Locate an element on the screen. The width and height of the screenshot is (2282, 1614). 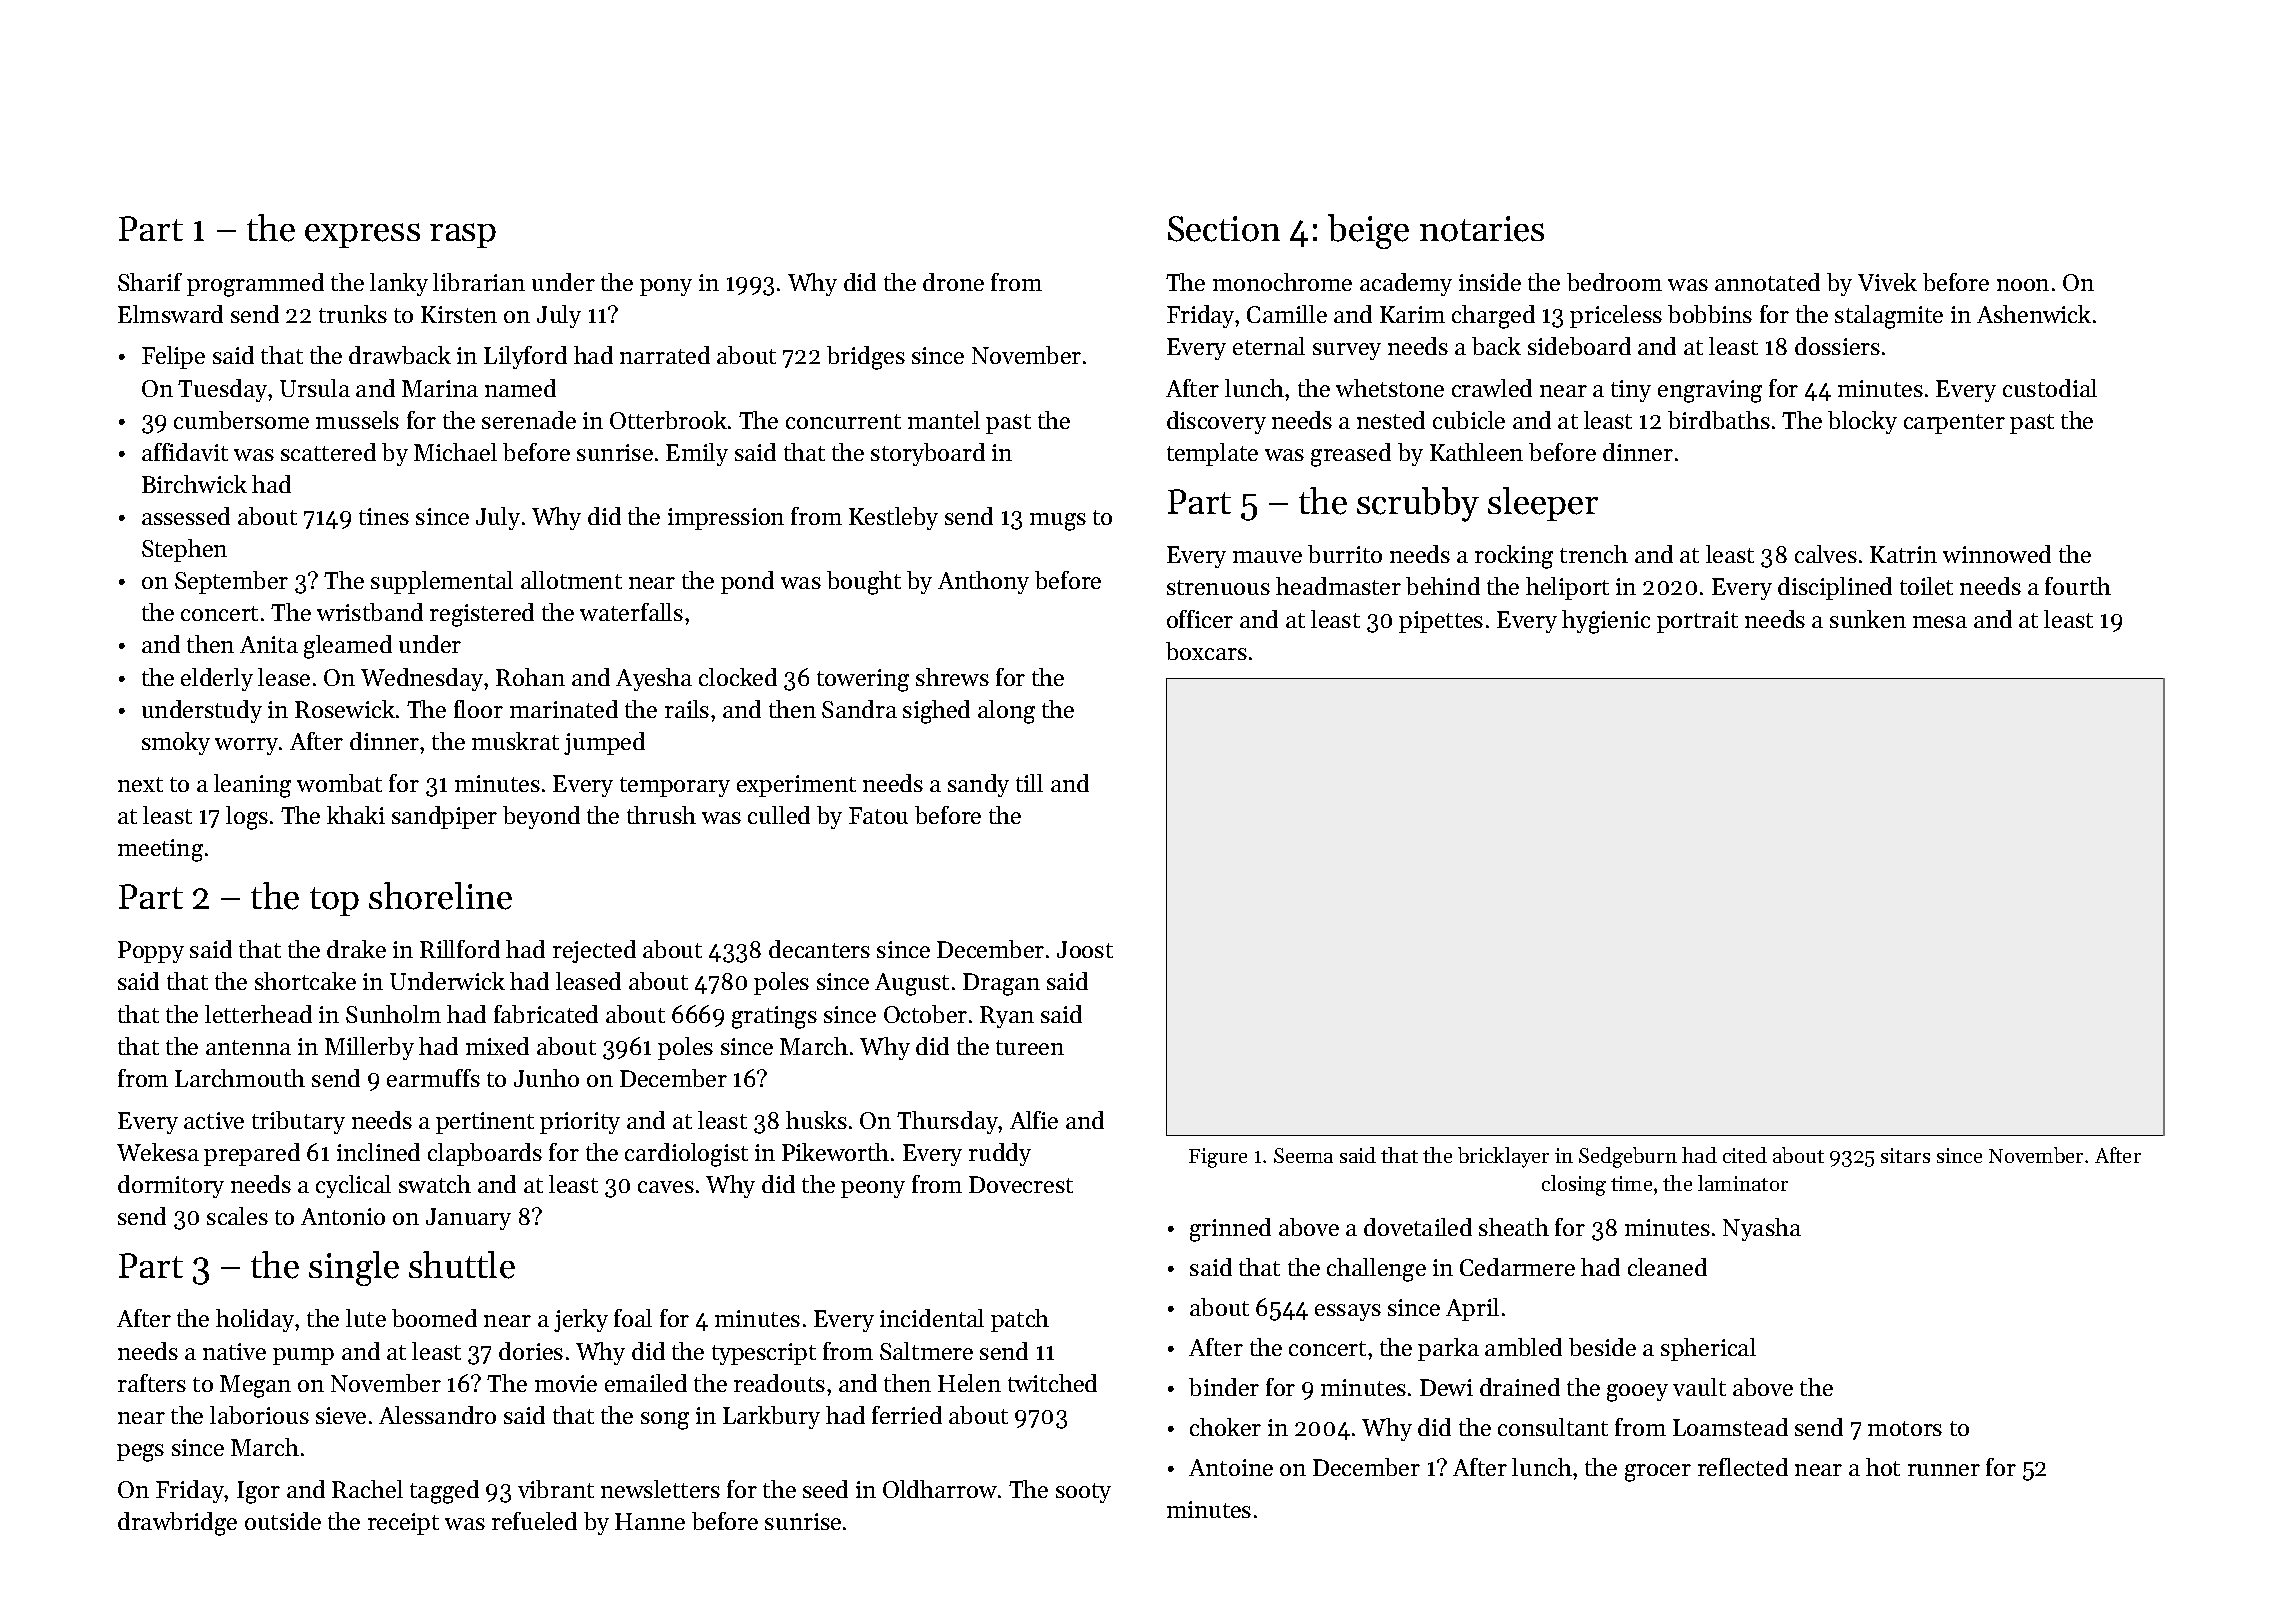
Joost is located at coordinates (1085, 949).
